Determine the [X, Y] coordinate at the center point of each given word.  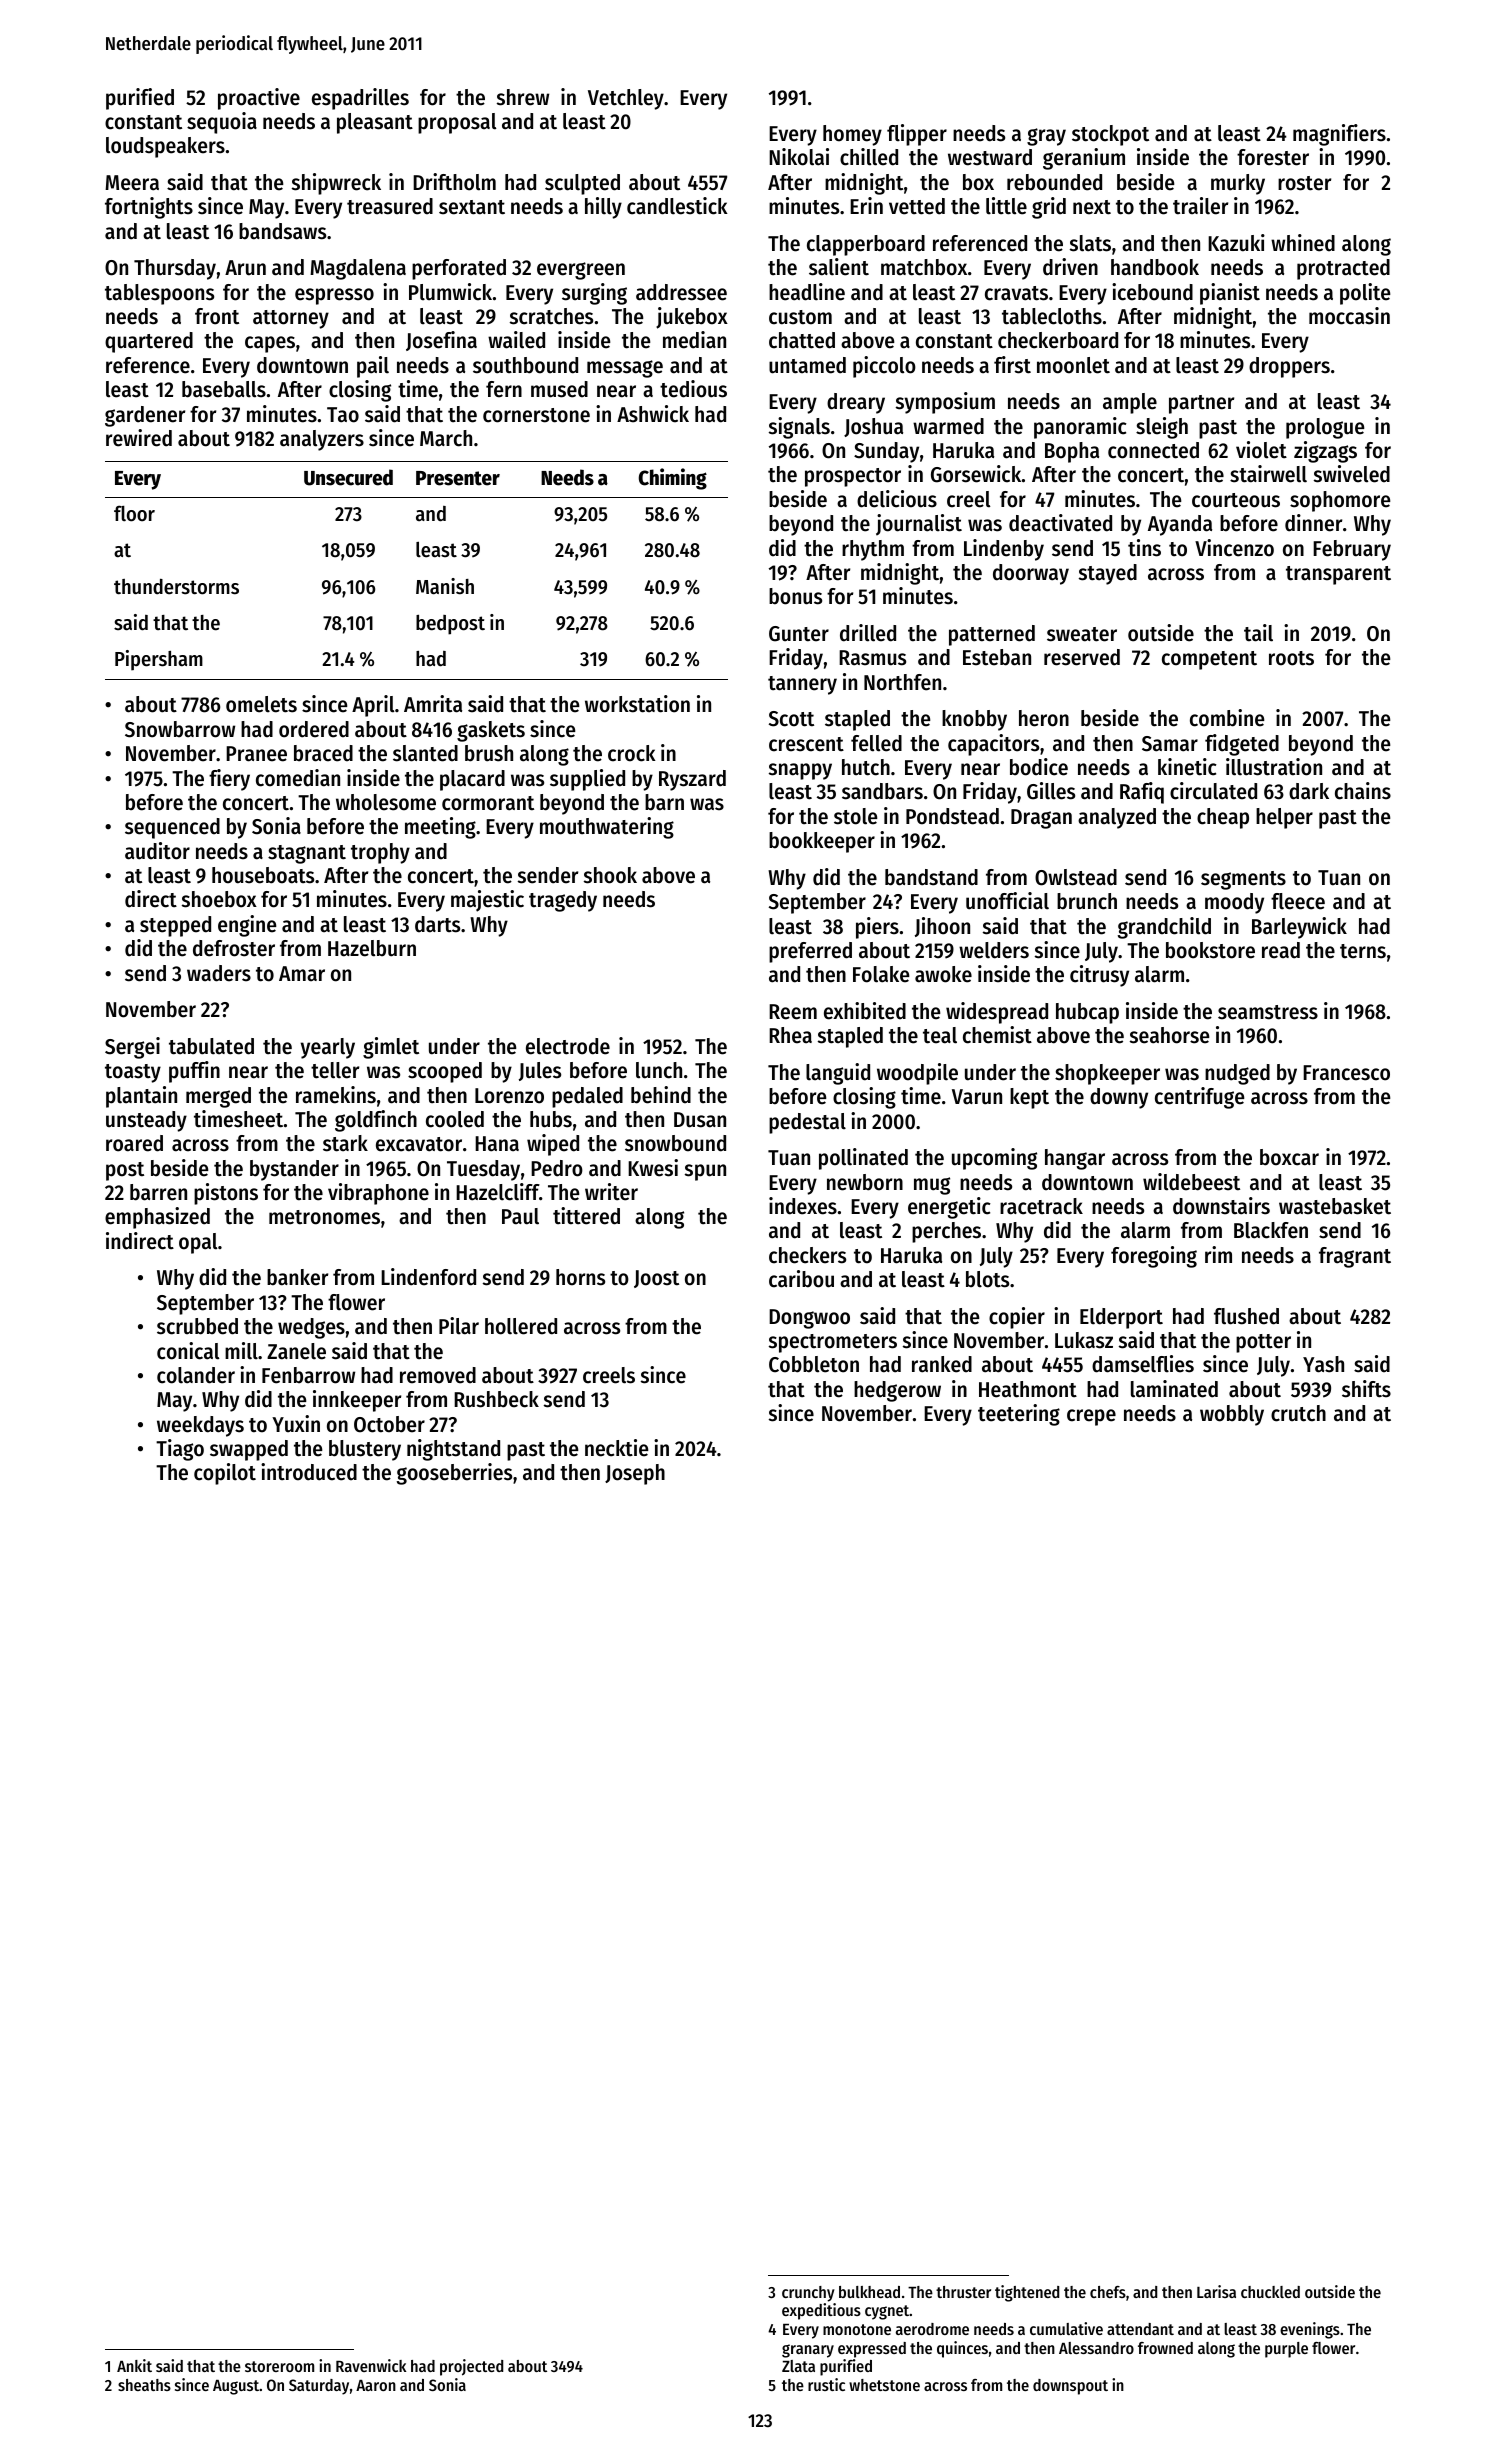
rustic [826, 2384]
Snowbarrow [180, 729]
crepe [1091, 1417]
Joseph [635, 1474]
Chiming [673, 479]
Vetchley [626, 99]
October [389, 1424]
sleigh [1162, 428]
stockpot [1110, 135]
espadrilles [360, 99]
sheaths [144, 2385]
